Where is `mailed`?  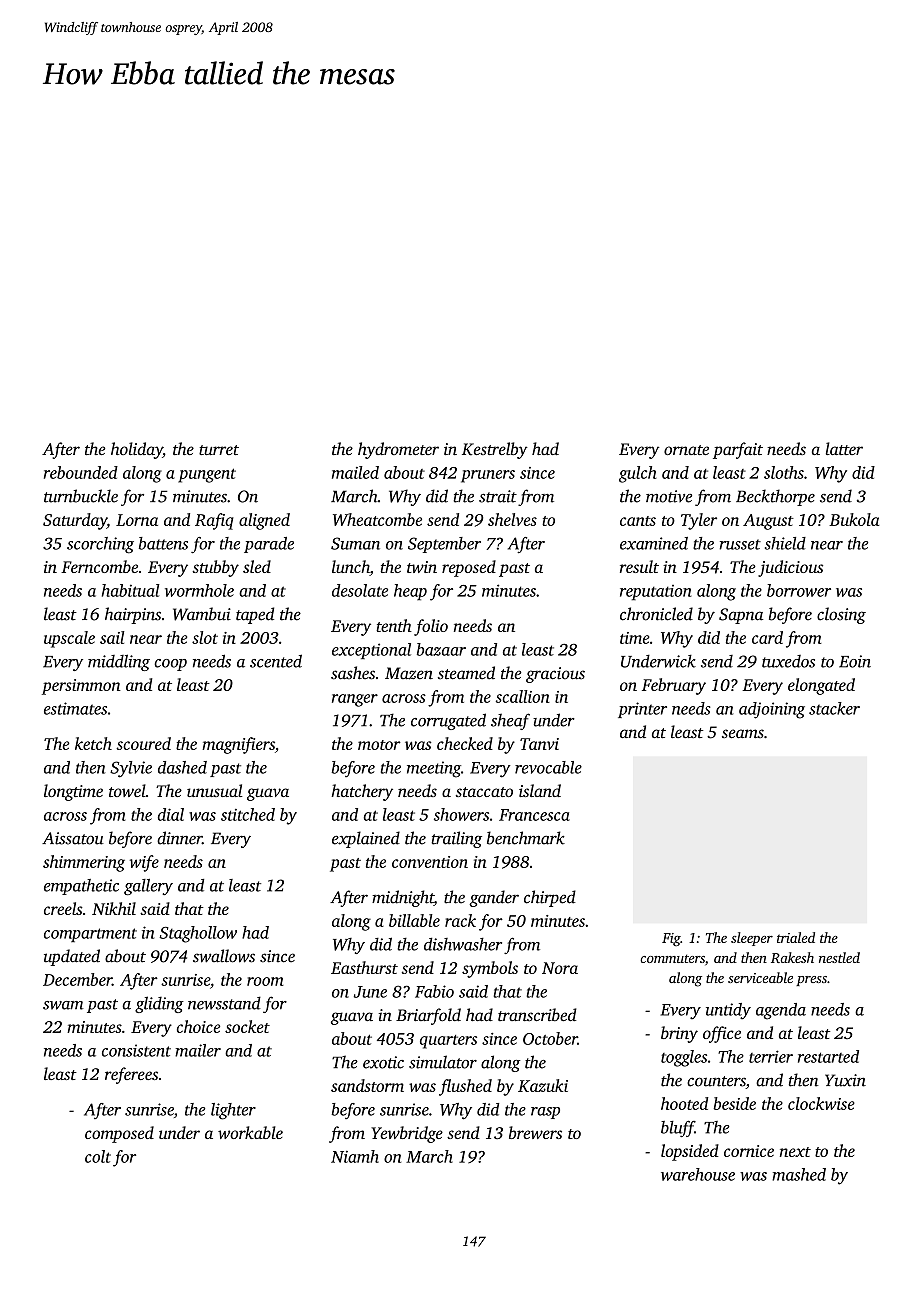 mailed is located at coordinates (355, 472).
